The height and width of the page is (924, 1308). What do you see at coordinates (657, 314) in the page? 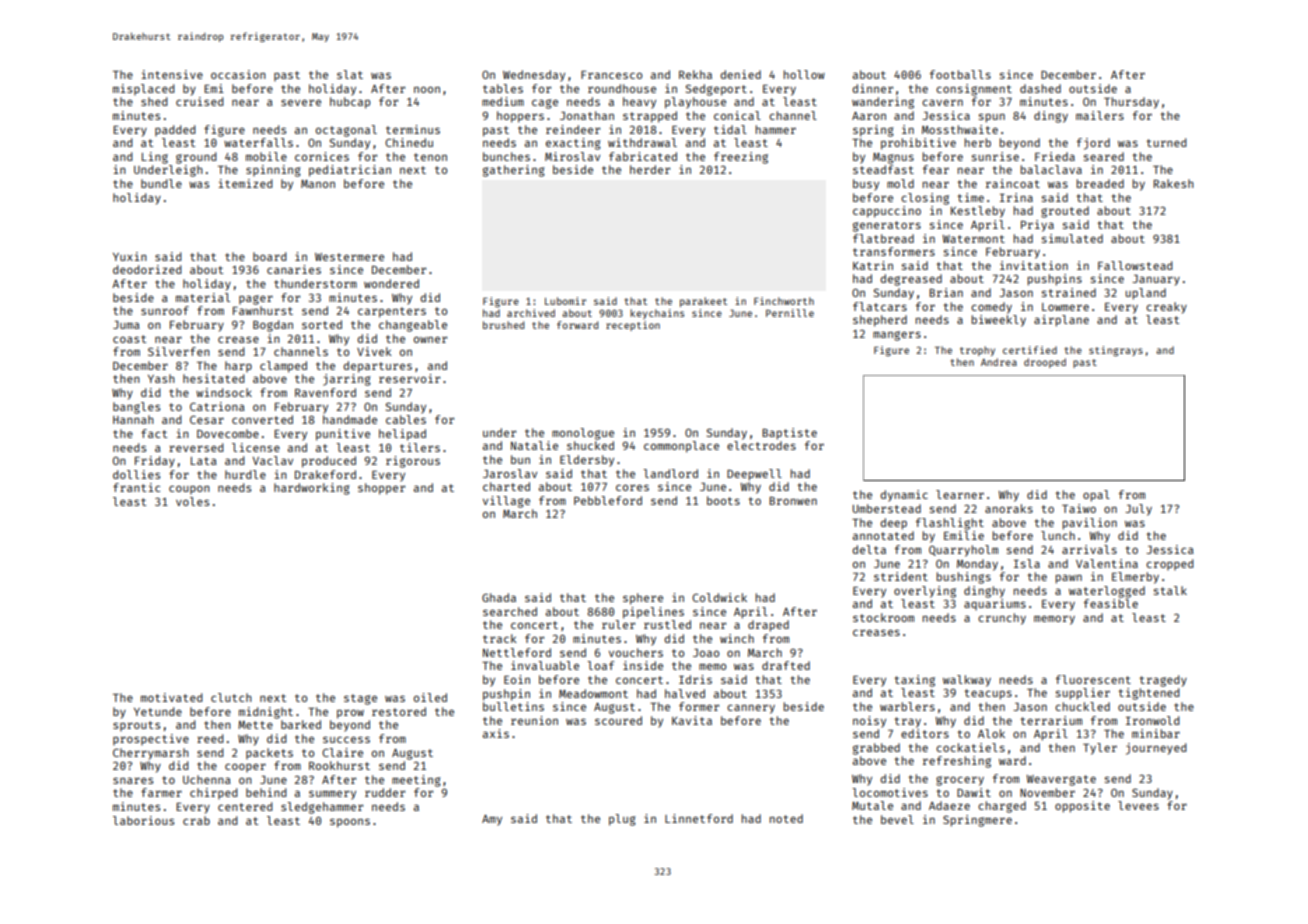
I see `keychains` at bounding box center [657, 314].
